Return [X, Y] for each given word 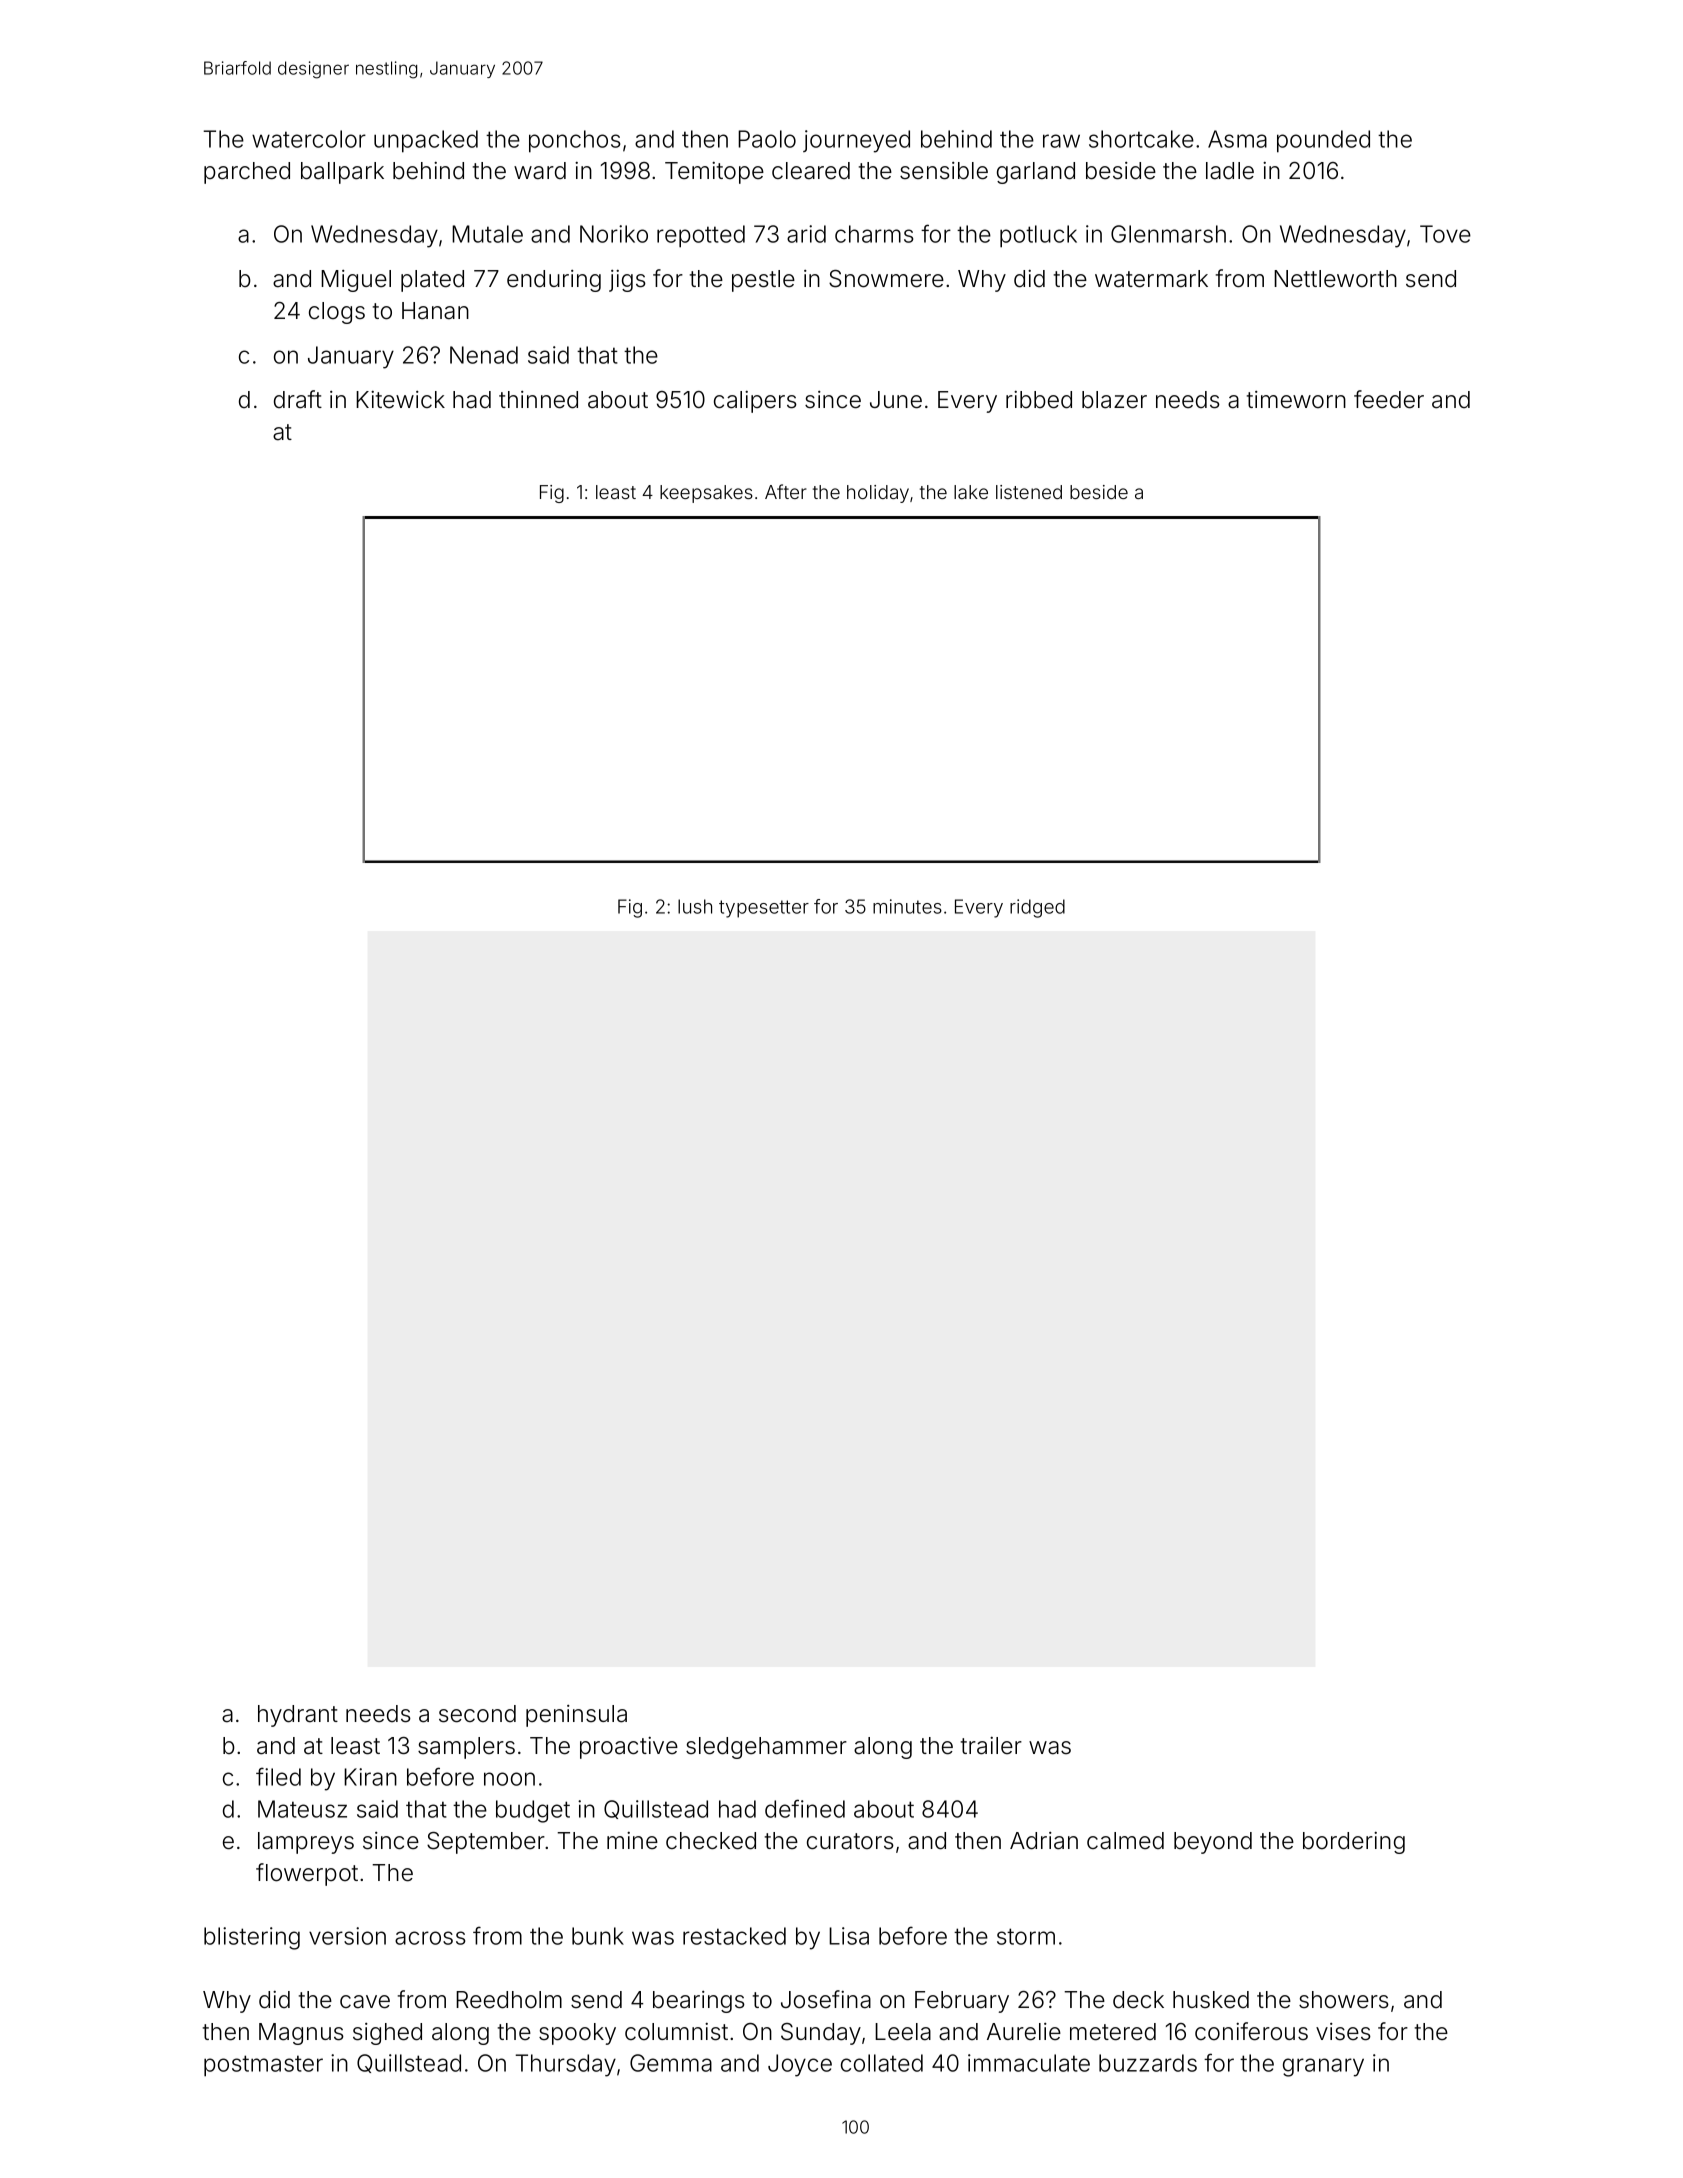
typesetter [764, 909]
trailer [991, 1746]
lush [695, 906]
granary [1323, 2067]
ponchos [574, 141]
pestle [763, 281]
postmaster [263, 2066]
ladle [1230, 171]
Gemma [671, 2063]
